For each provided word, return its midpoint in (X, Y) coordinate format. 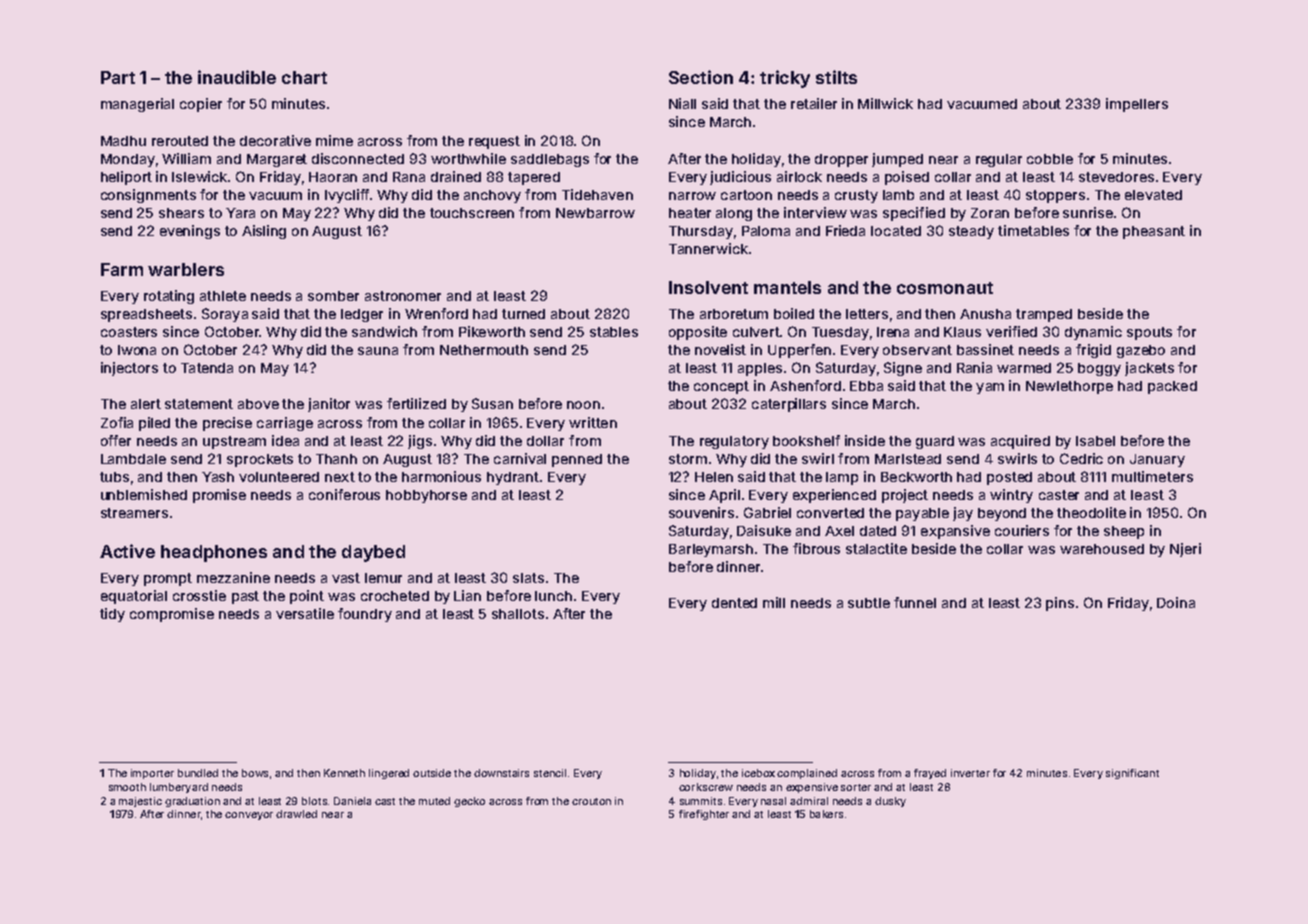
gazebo (1141, 351)
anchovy (492, 196)
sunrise (1088, 212)
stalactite (876, 548)
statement (199, 404)
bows (255, 773)
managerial (137, 105)
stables (614, 332)
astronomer (403, 296)
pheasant (1154, 232)
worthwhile (468, 158)
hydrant (513, 478)
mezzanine (233, 577)
